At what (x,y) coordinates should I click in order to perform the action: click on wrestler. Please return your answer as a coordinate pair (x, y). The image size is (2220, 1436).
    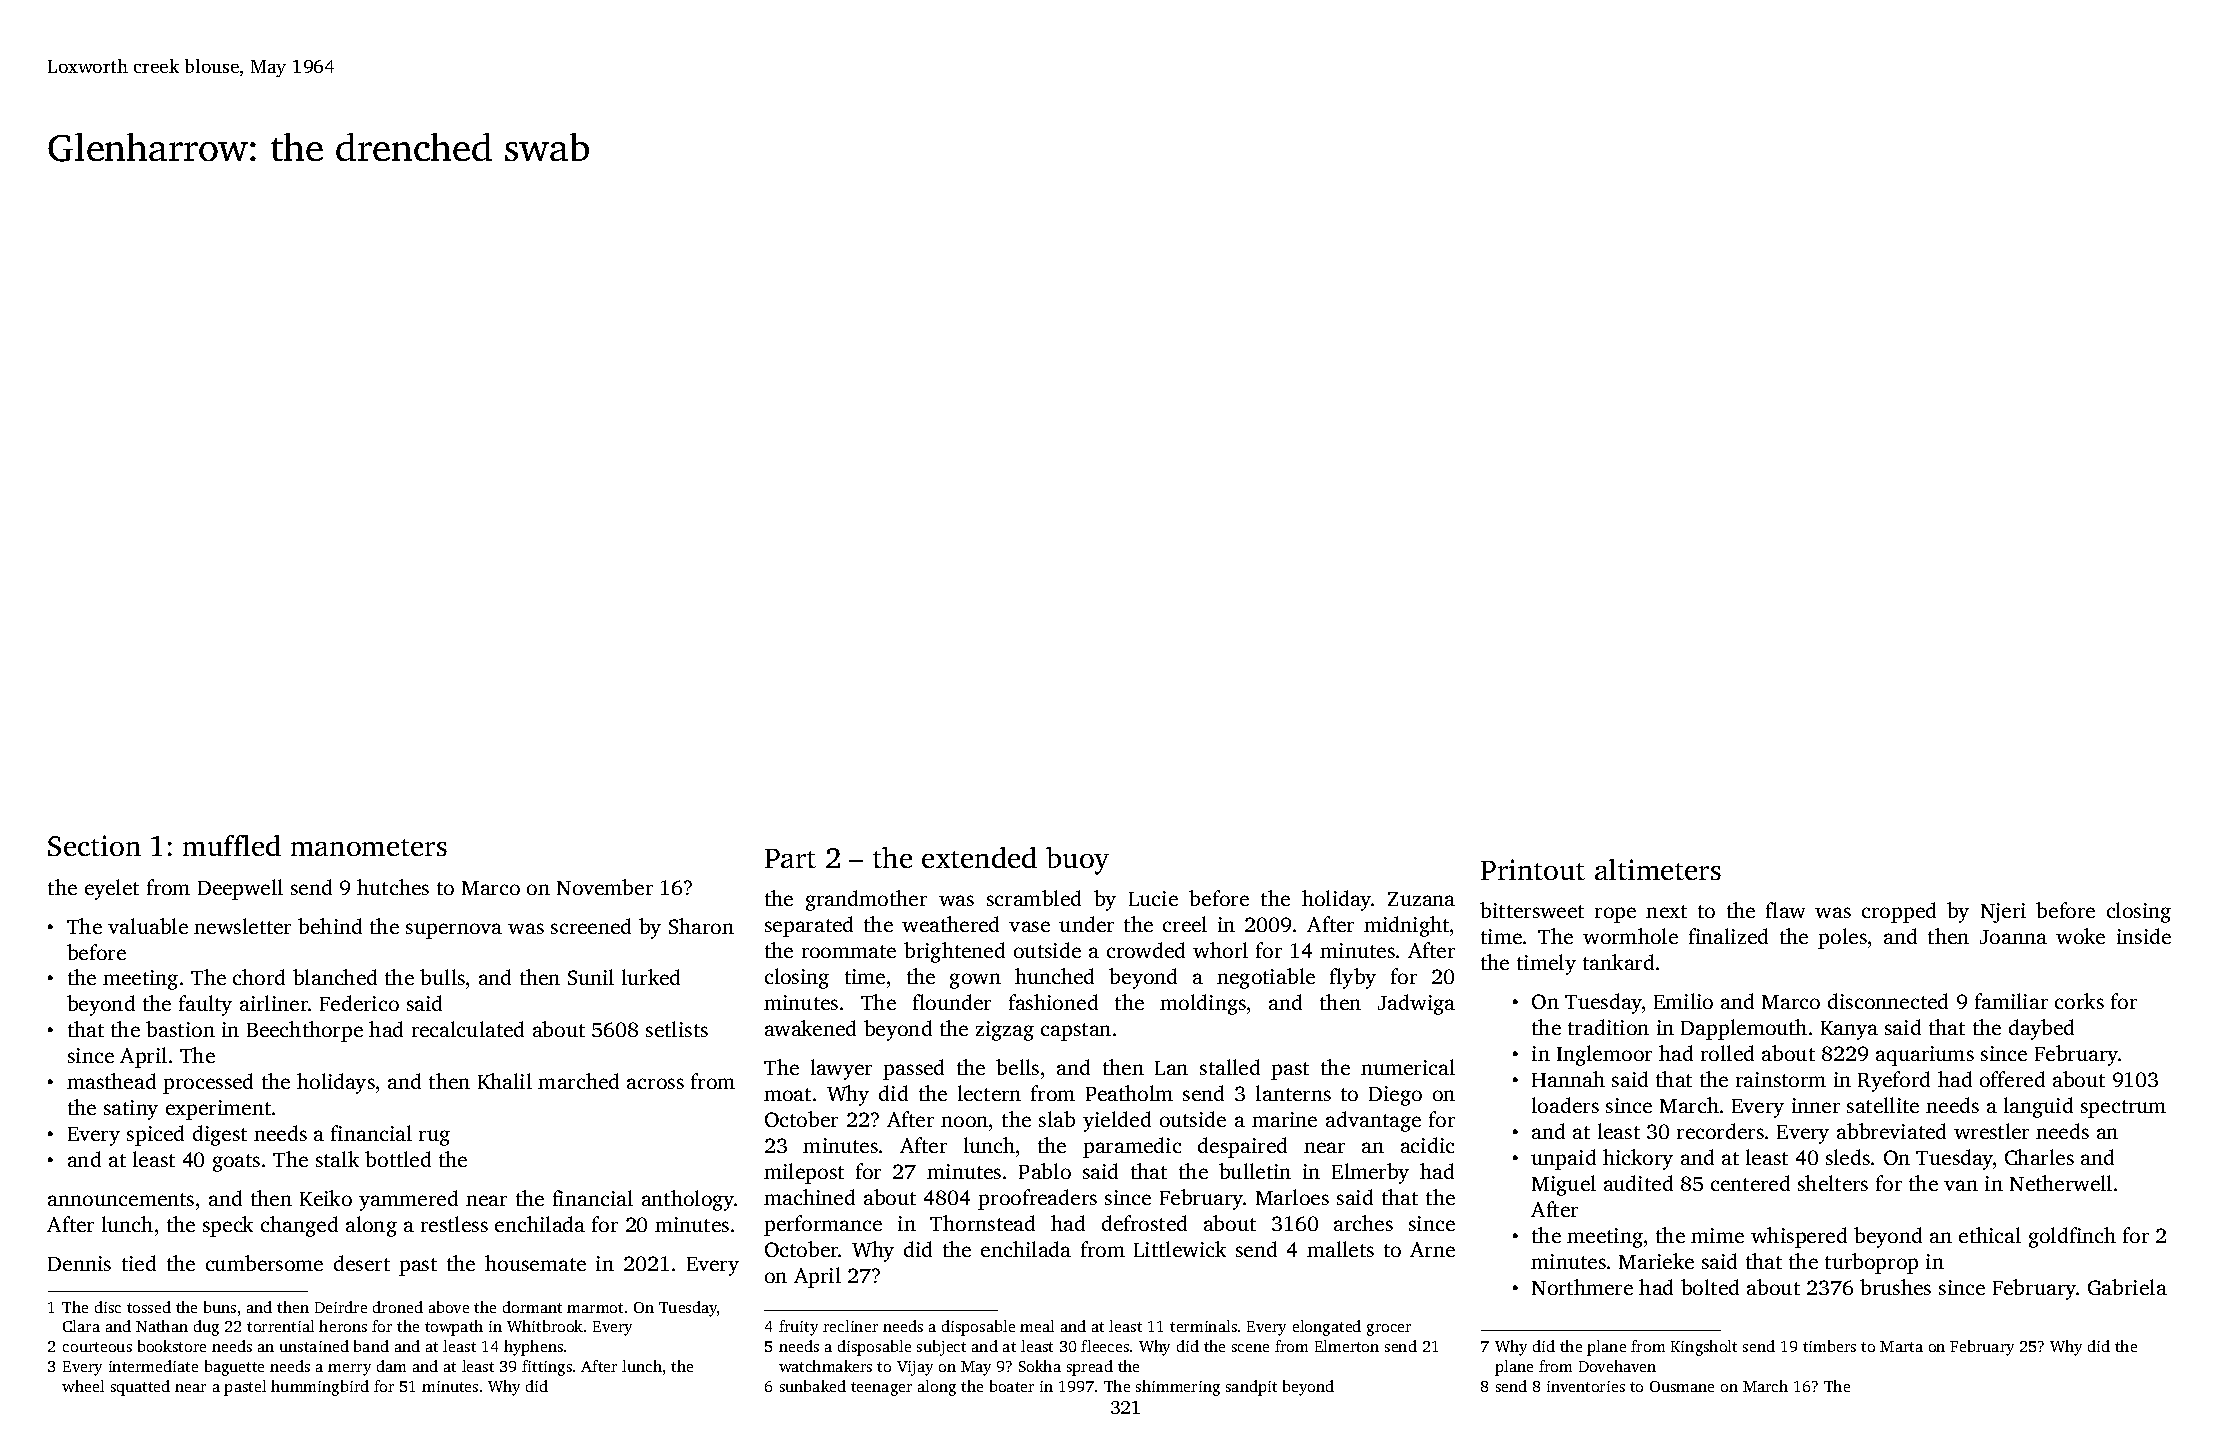
    Looking at the image, I should click on (1991, 1131).
